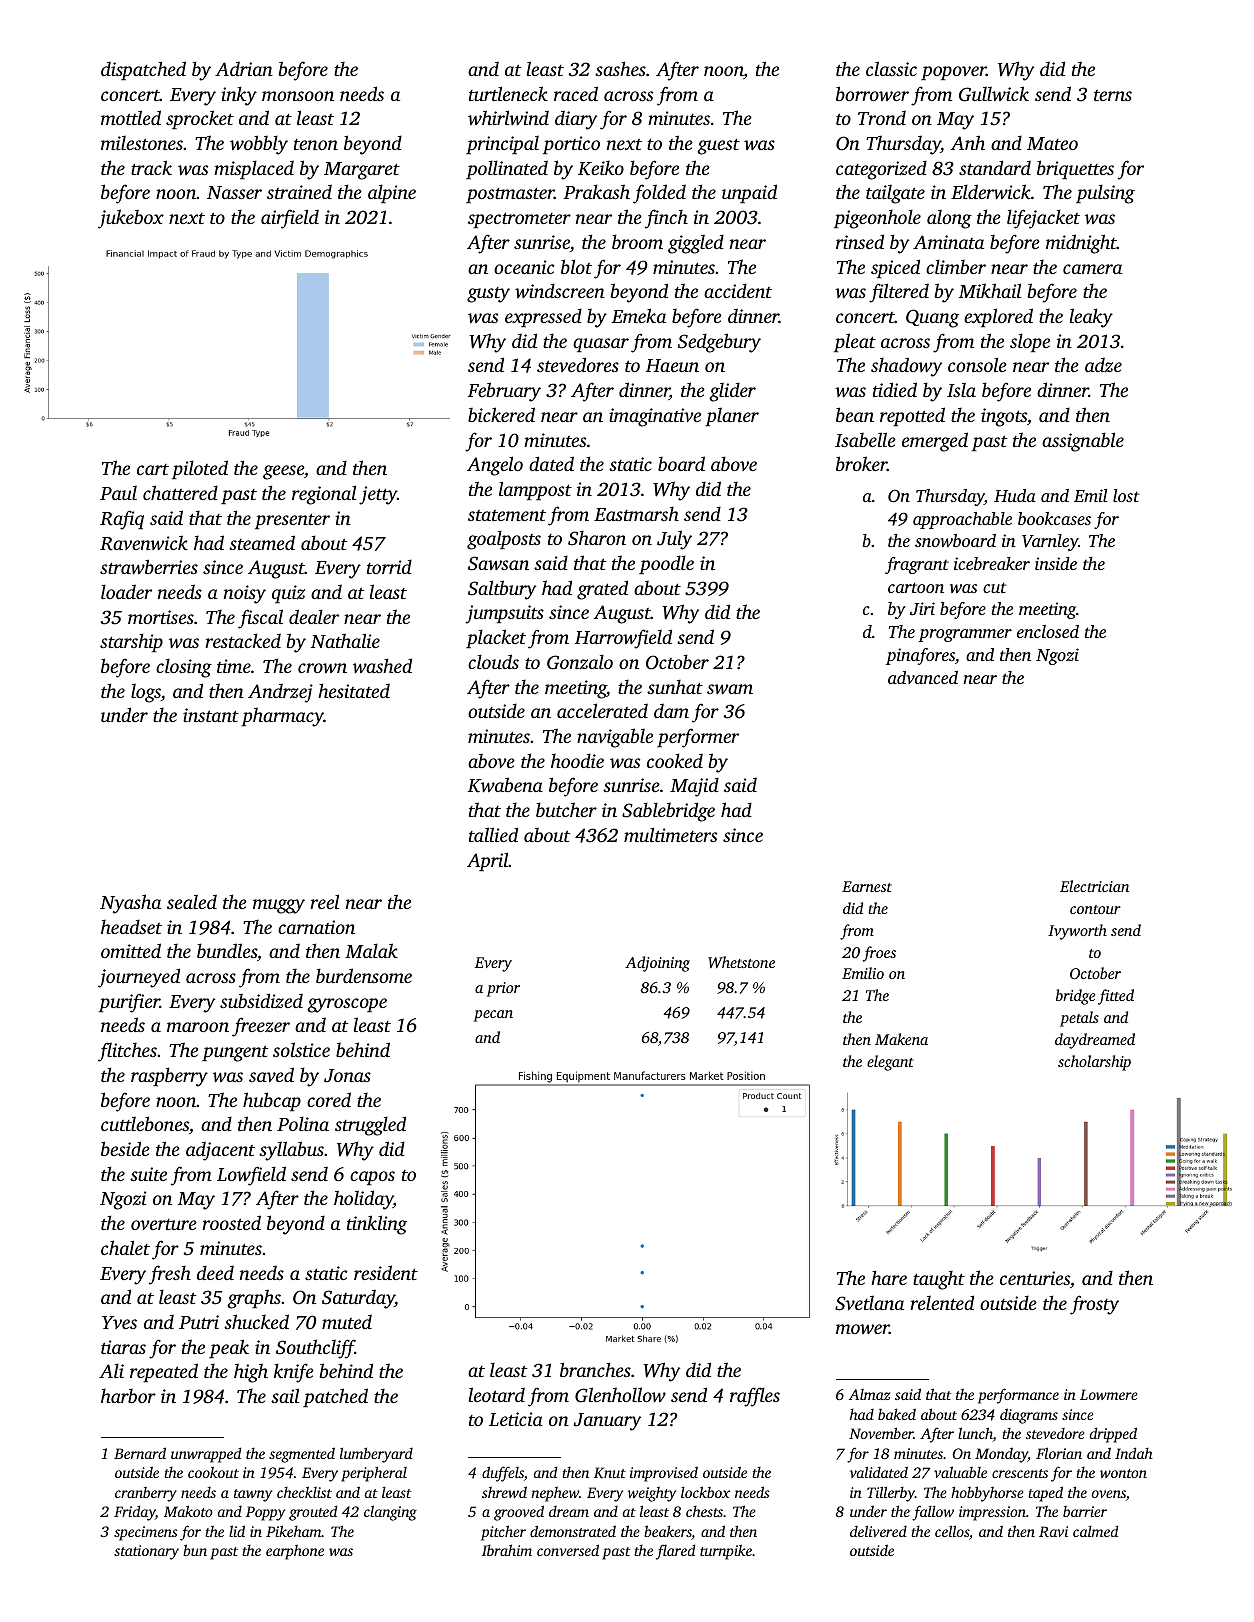 The width and height of the screenshot is (1254, 1622). What do you see at coordinates (200, 469) in the screenshot?
I see `piloted` at bounding box center [200, 469].
